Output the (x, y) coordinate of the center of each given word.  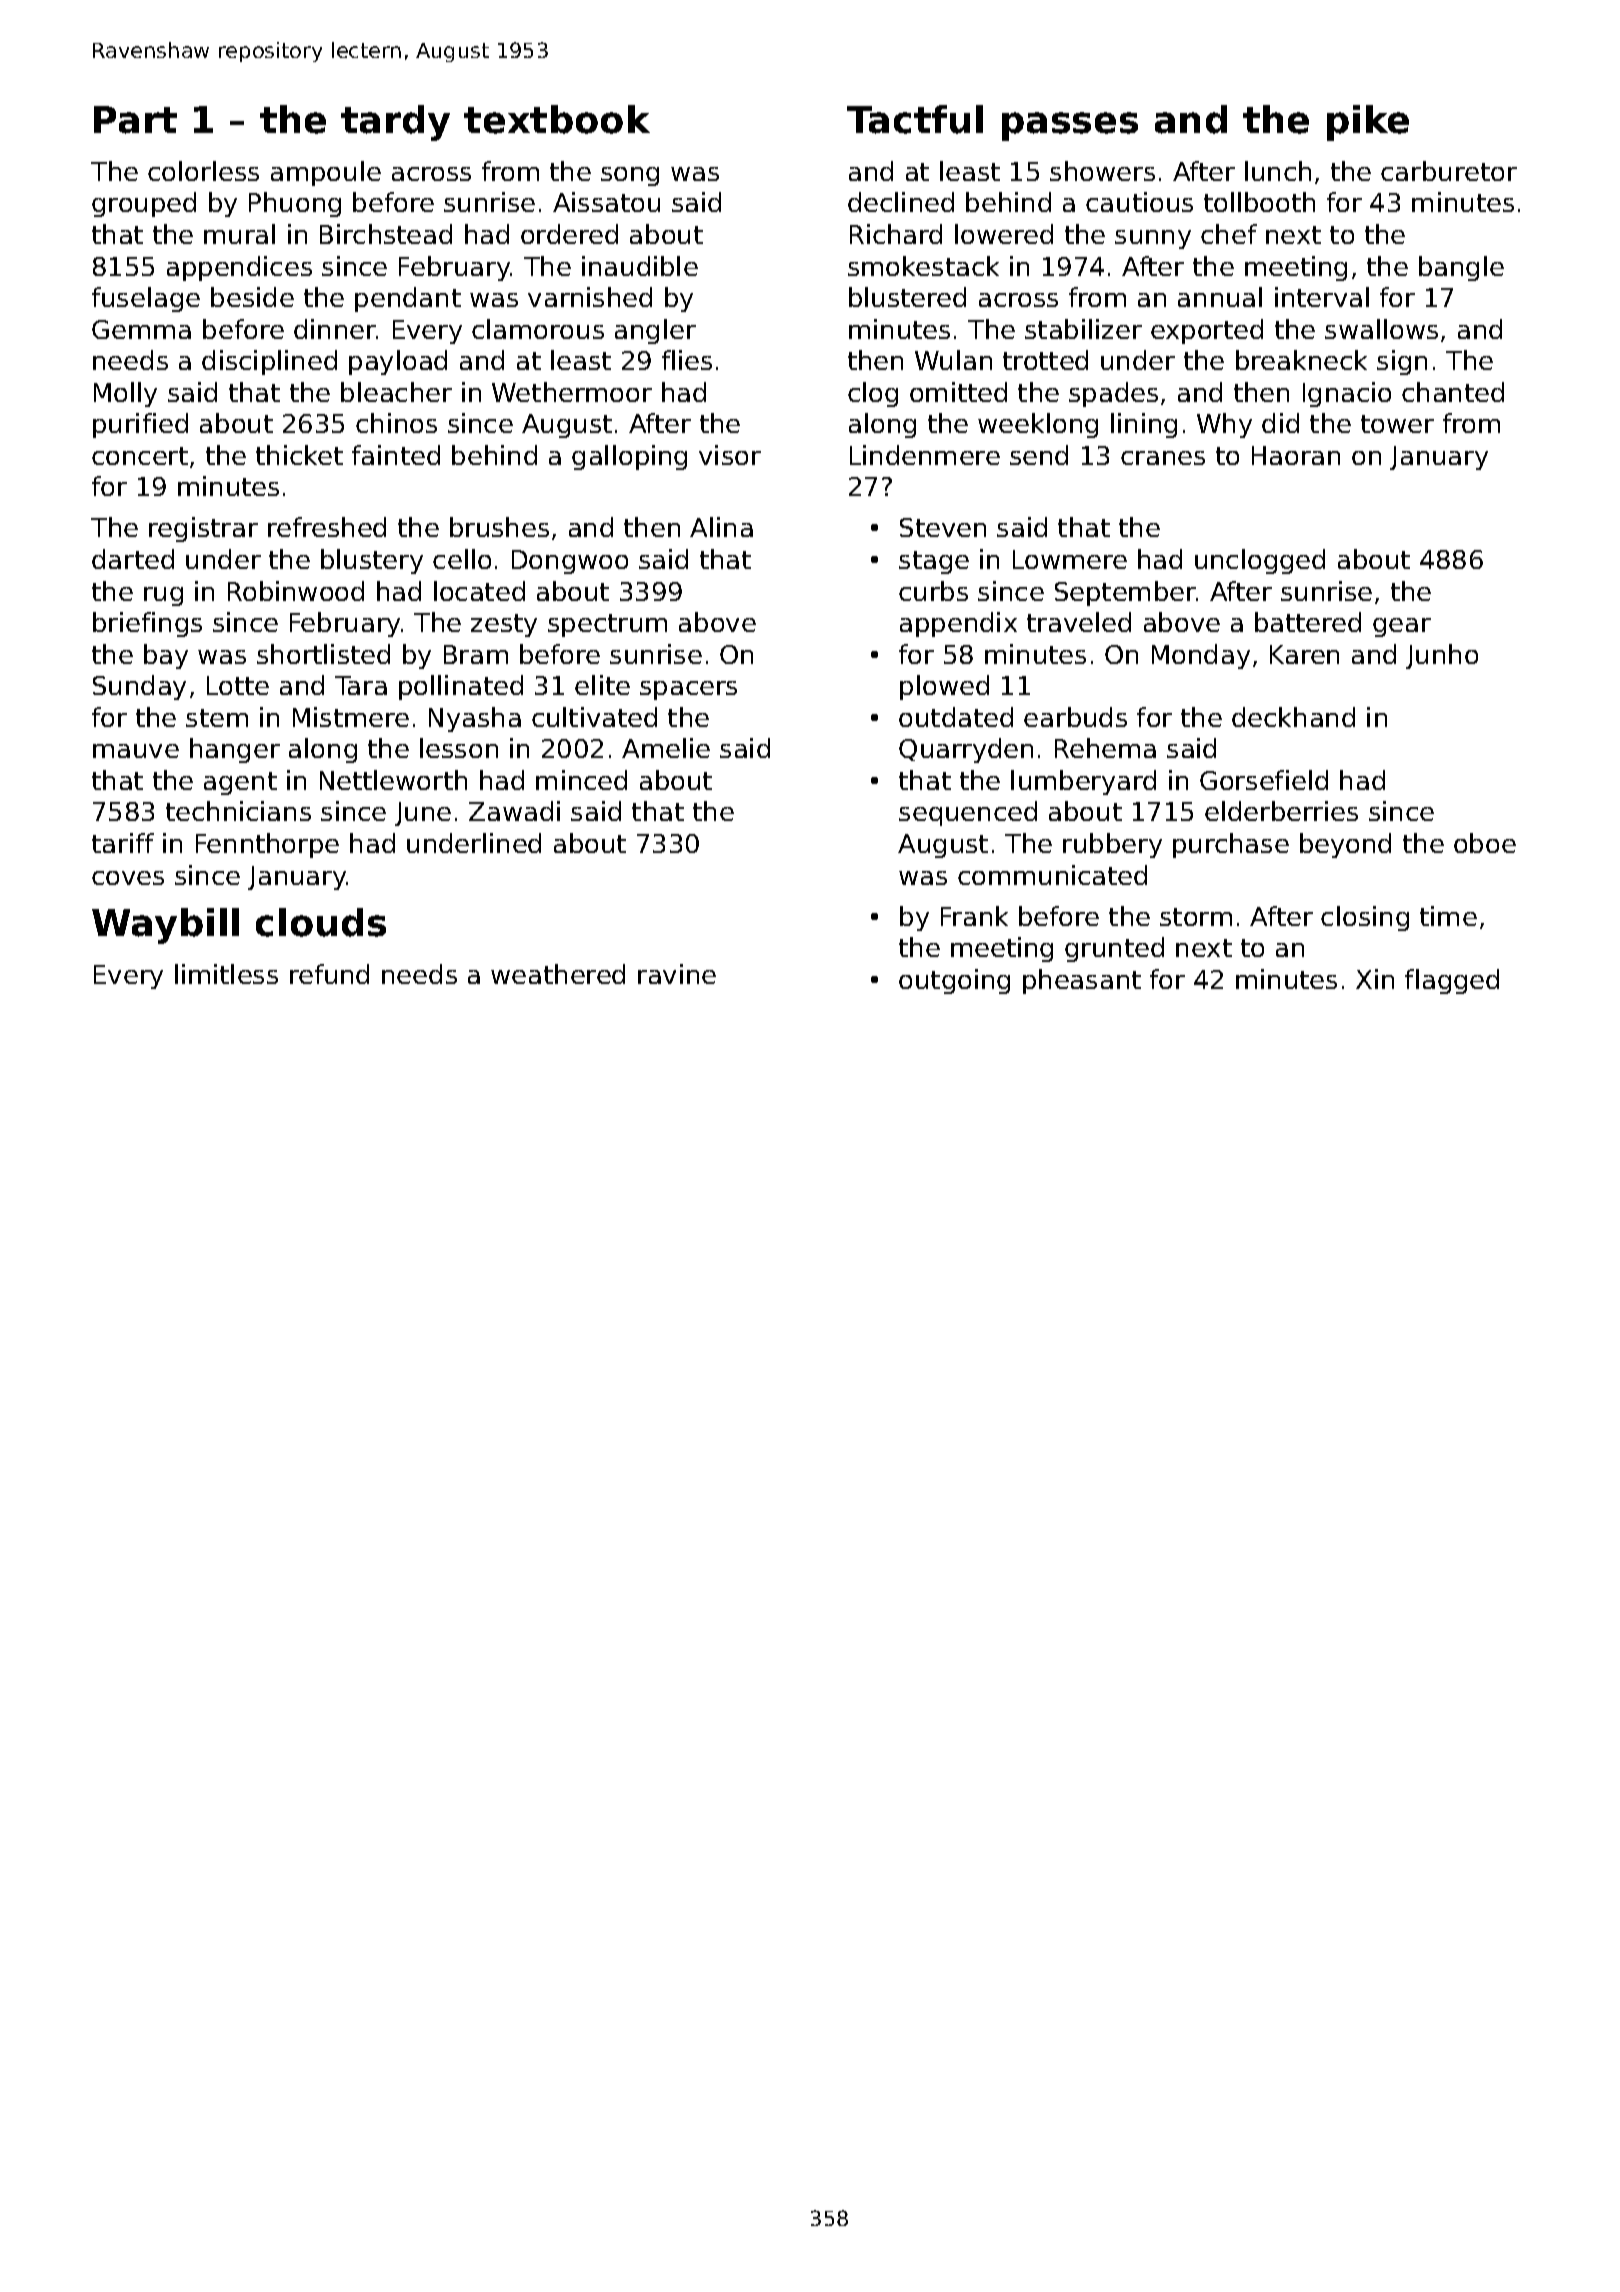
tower (1397, 424)
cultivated (594, 717)
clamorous (538, 329)
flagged (1452, 981)
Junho (1442, 656)
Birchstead (386, 234)
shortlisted (323, 654)
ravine (677, 974)
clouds (321, 922)
